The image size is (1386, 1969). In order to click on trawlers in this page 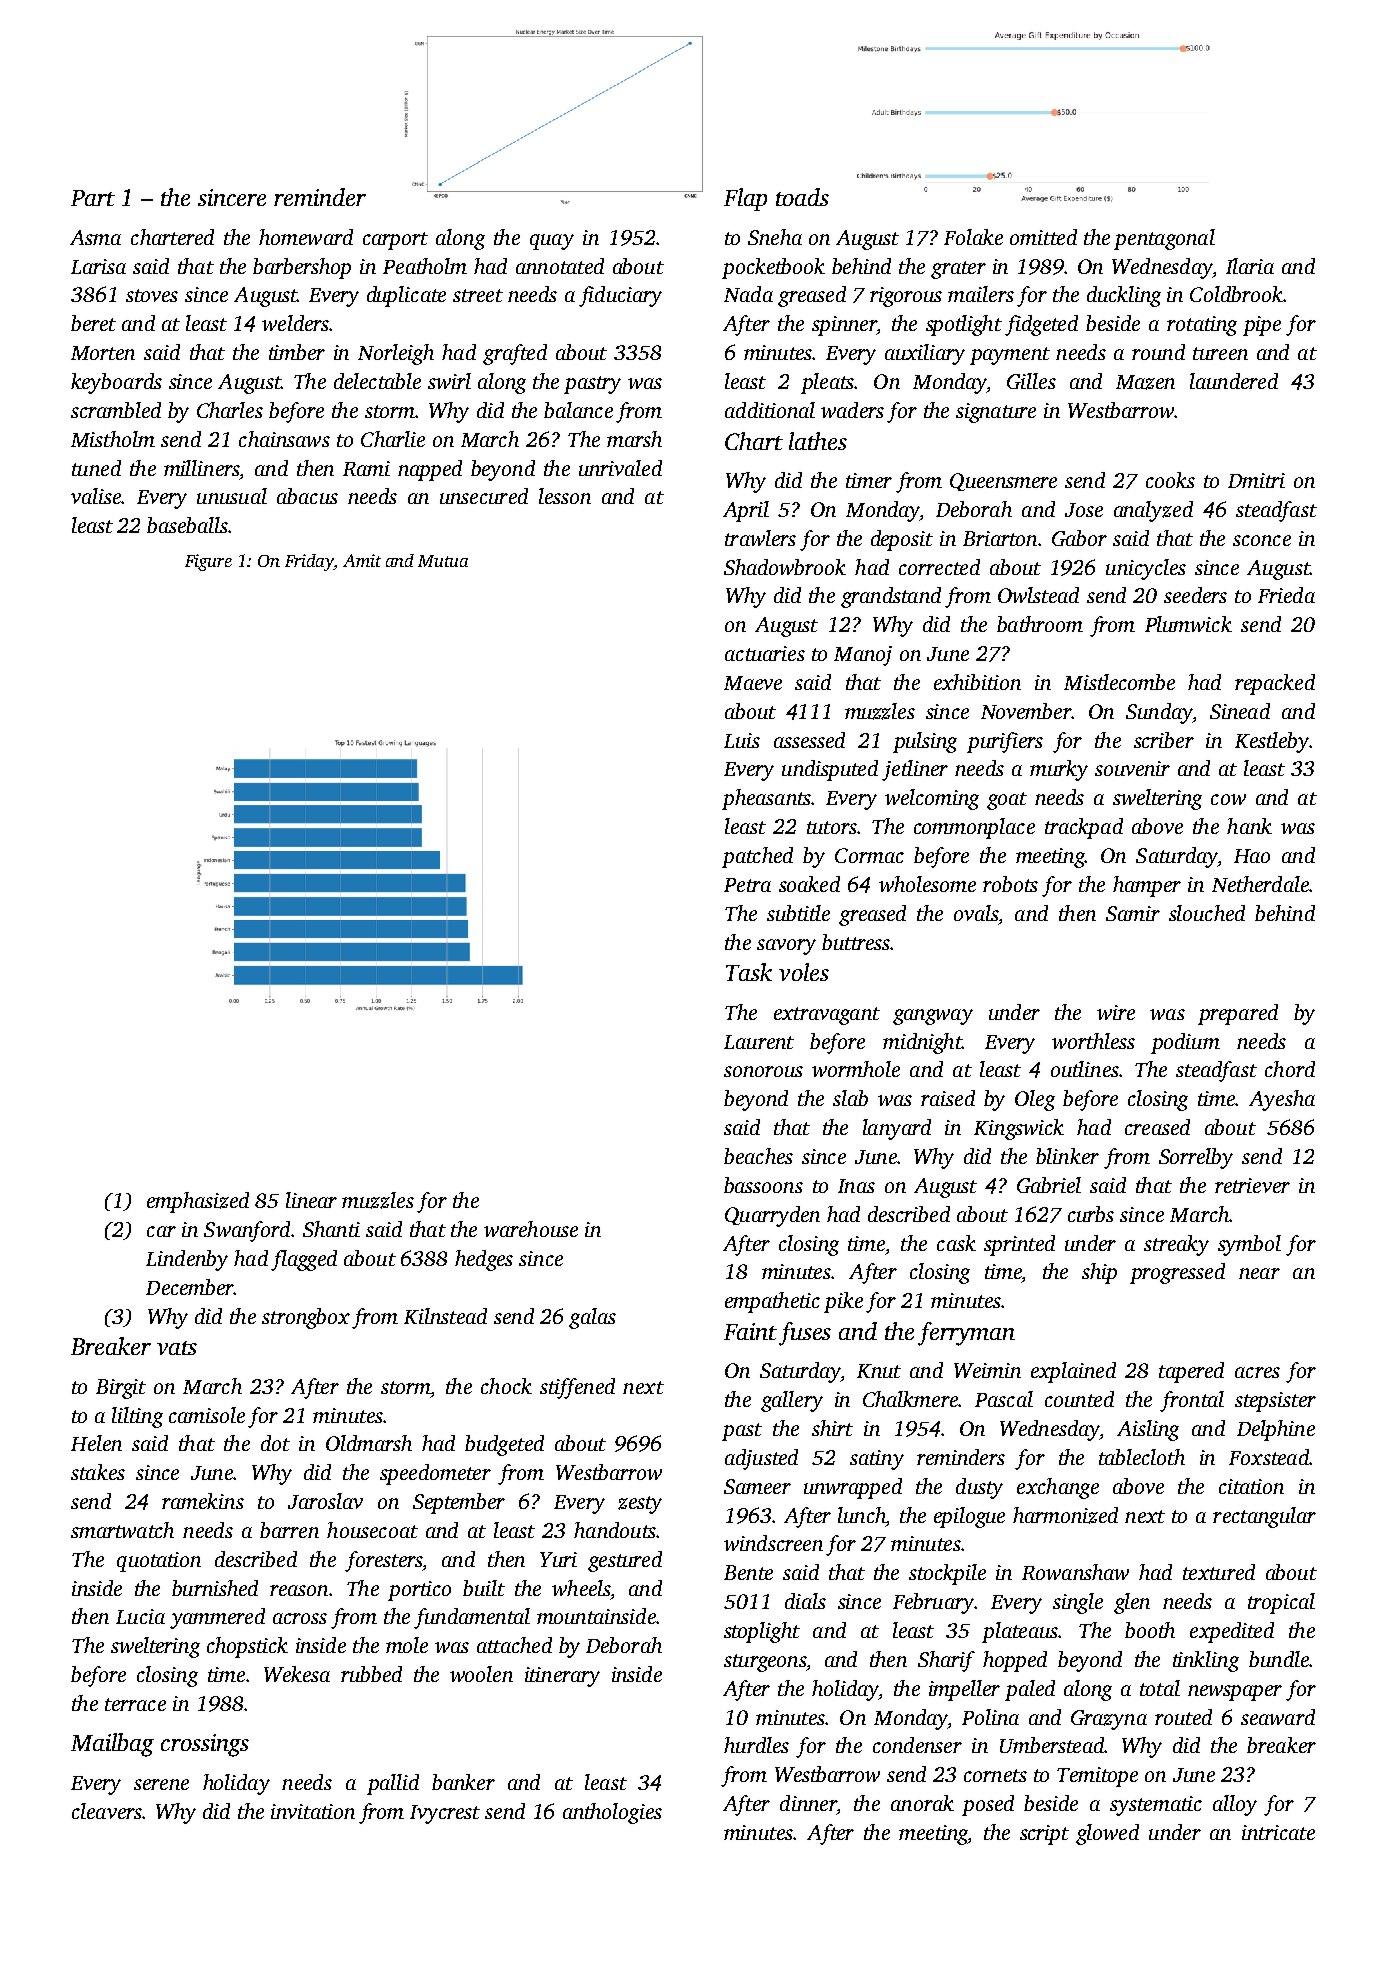, I will do `click(760, 538)`.
